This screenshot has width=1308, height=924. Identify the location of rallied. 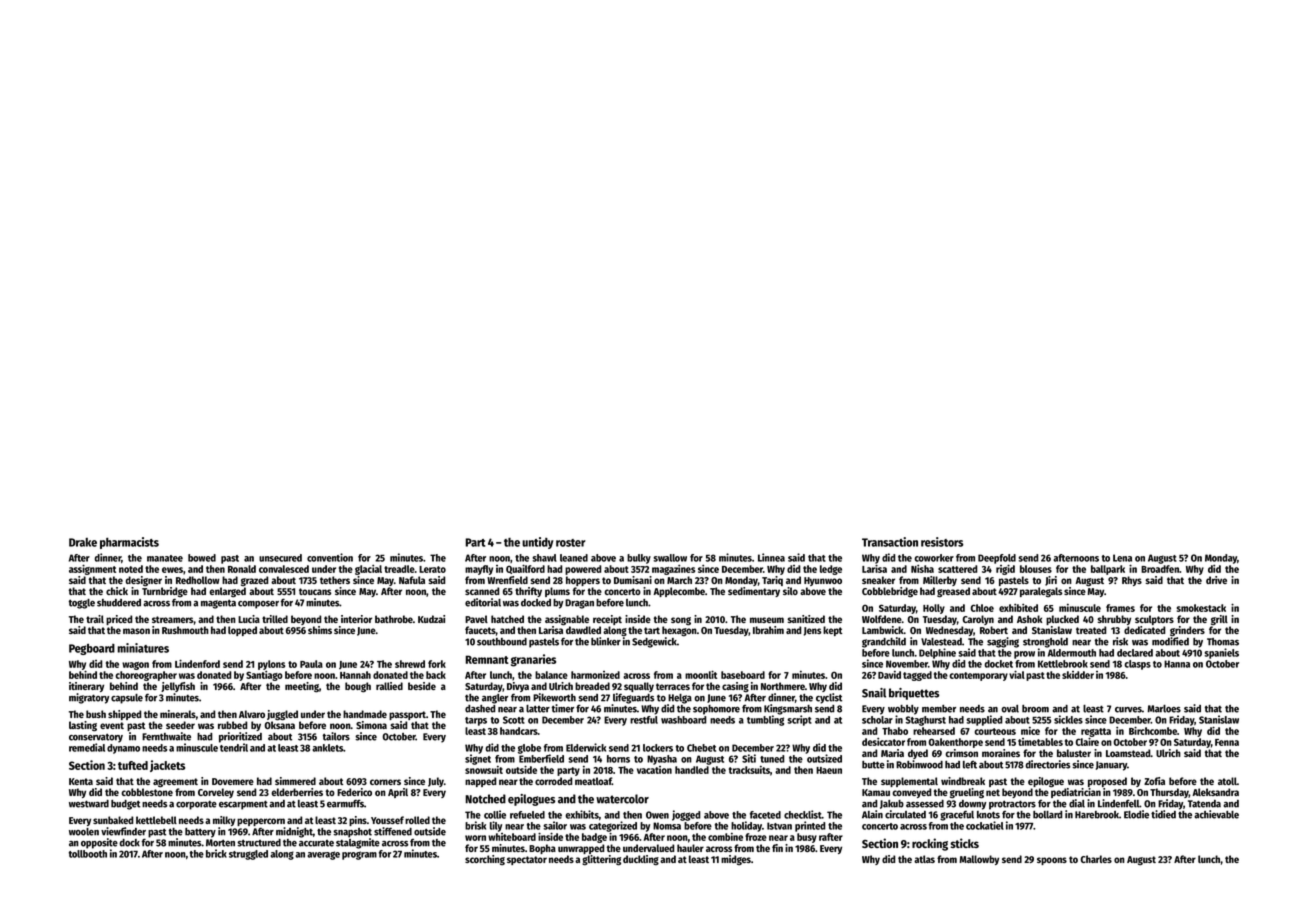
(389, 686).
